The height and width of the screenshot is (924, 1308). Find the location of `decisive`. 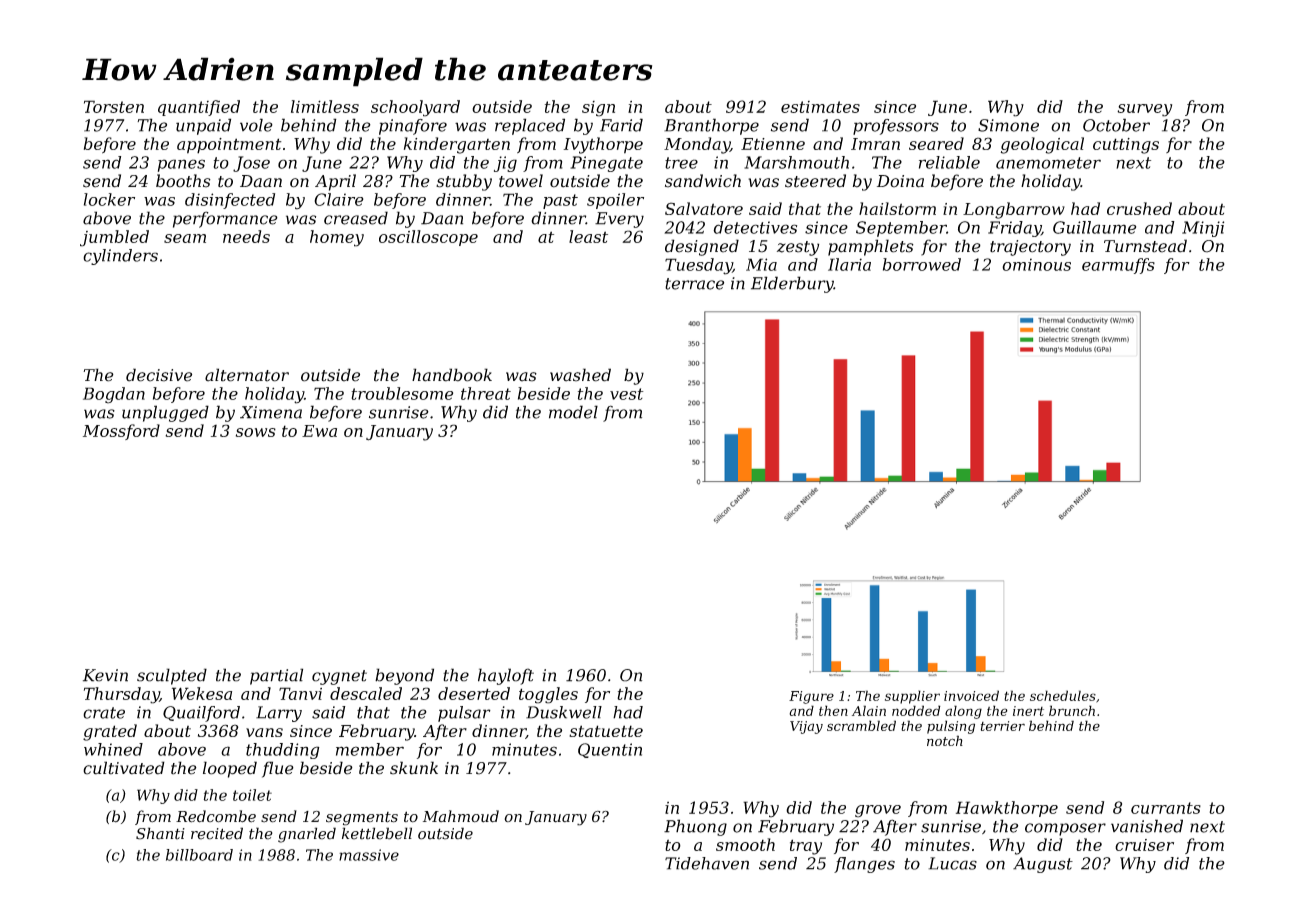

decisive is located at coordinates (159, 375).
